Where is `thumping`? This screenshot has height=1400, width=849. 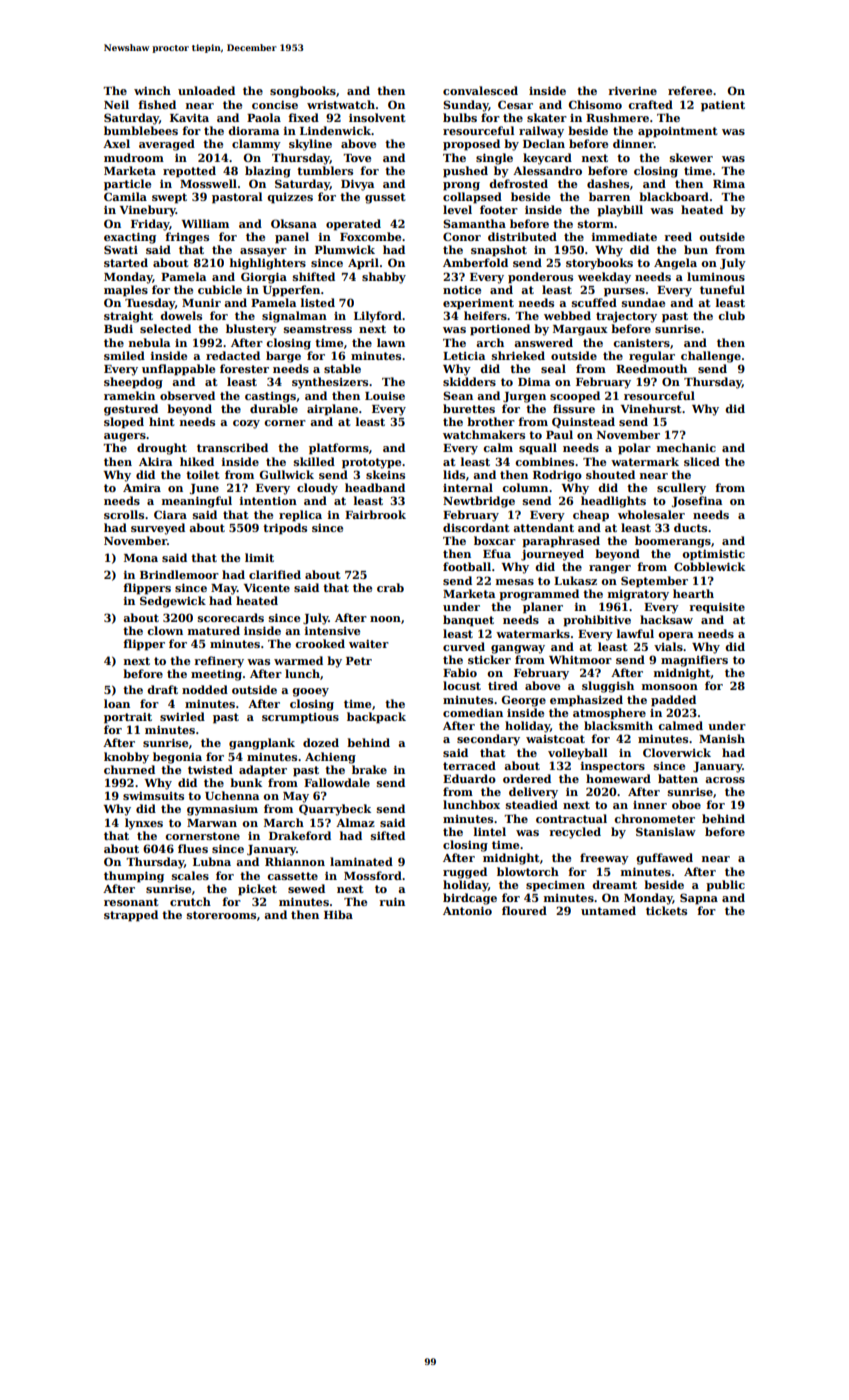 thumping is located at coordinates (134, 877).
